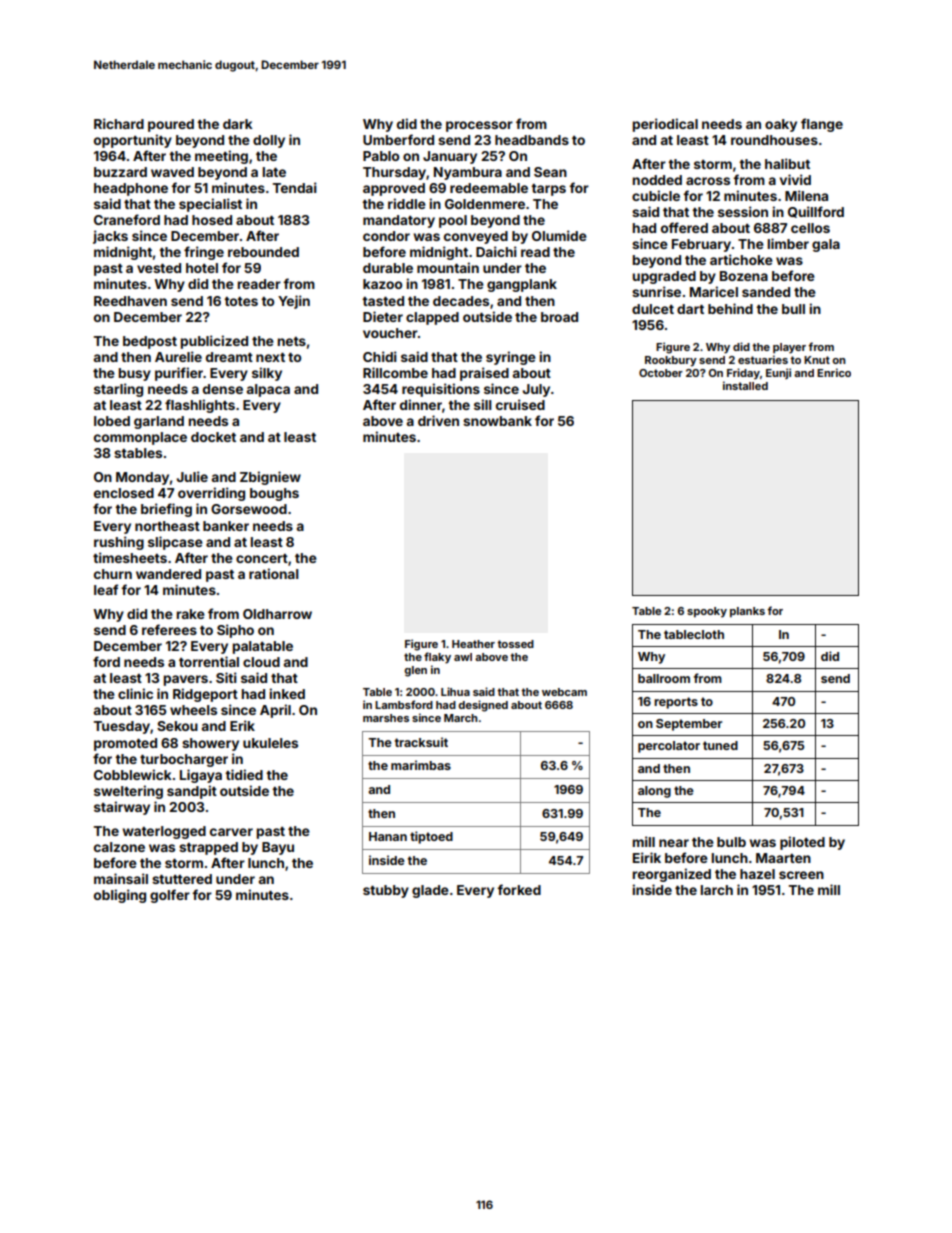 This page has width=952, height=1233. Describe the element at coordinates (479, 126) in the page. I see `processor` at that location.
